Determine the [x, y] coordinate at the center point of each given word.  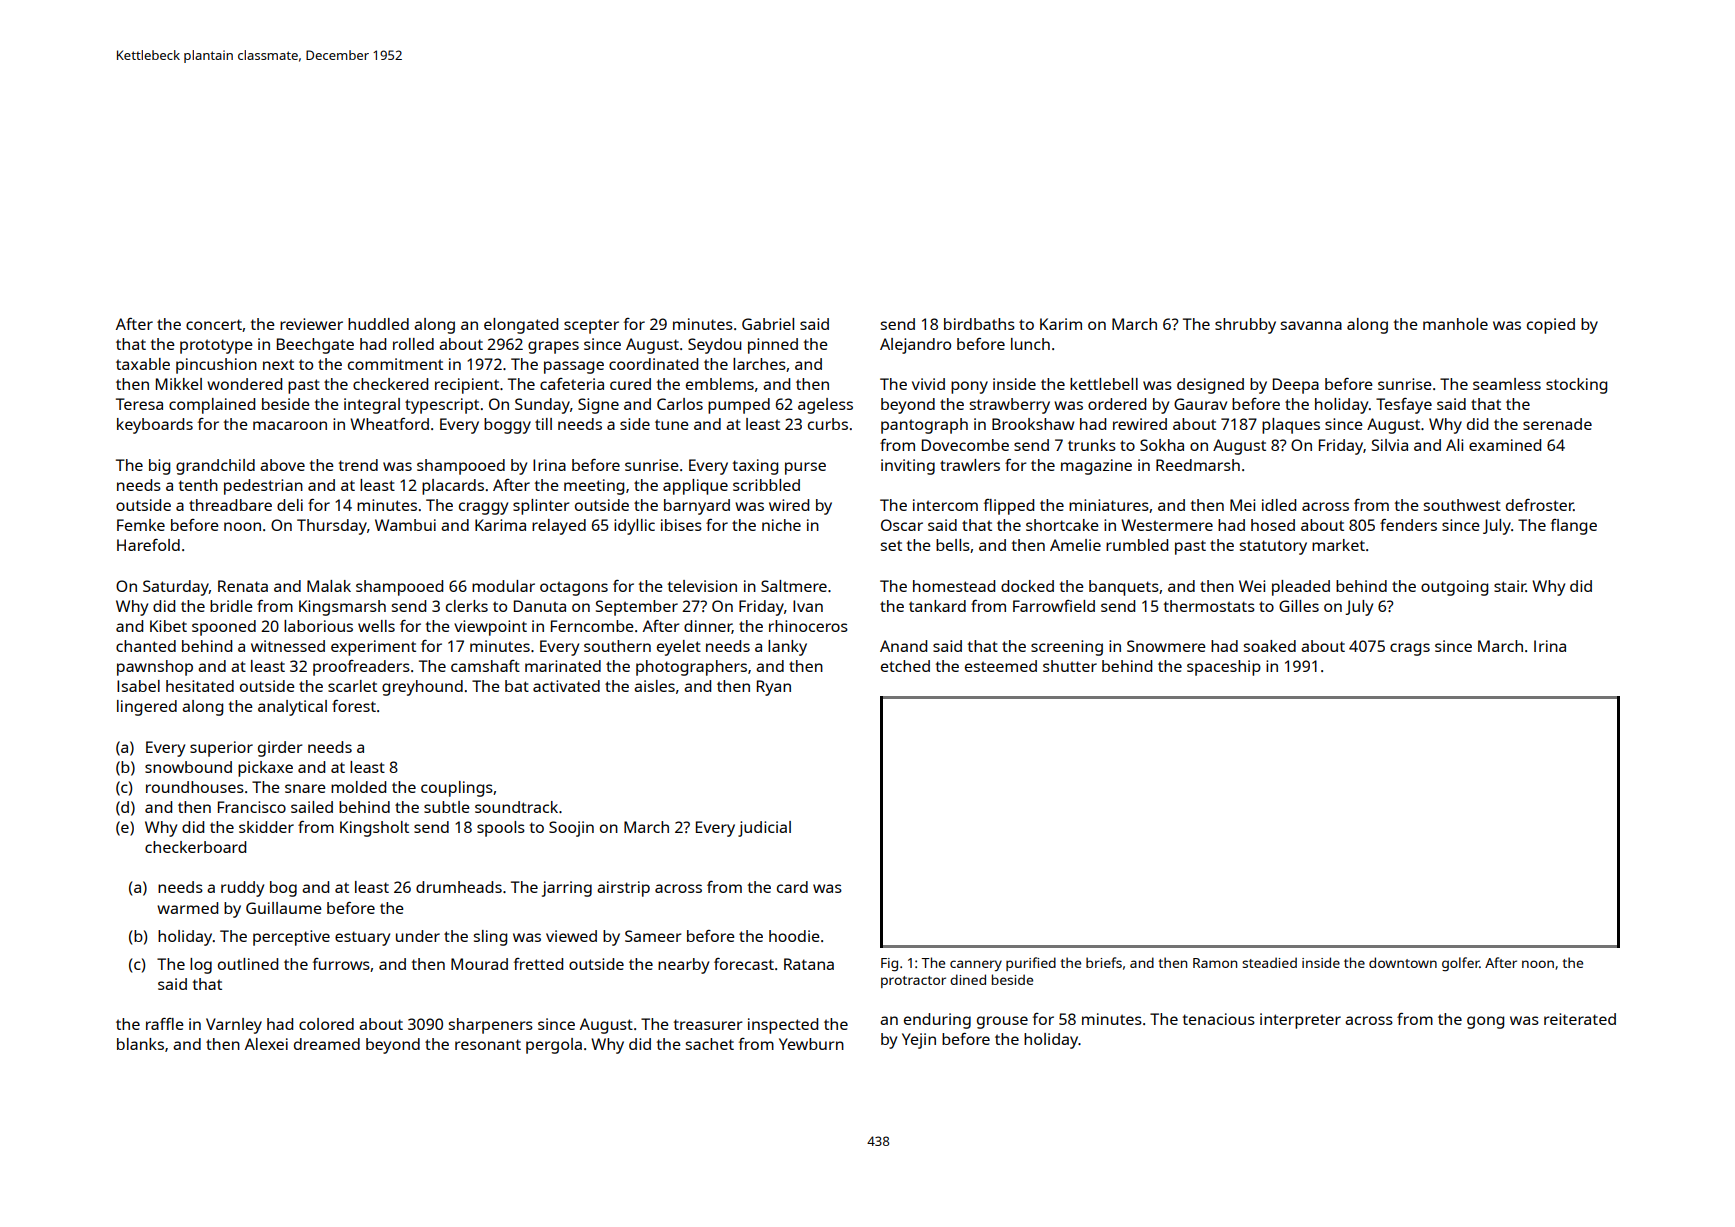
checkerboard [195, 847]
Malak [329, 586]
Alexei [266, 1044]
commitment [395, 364]
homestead [954, 586]
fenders [1408, 525]
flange [1573, 527]
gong [1485, 1022]
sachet [710, 1044]
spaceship [1224, 668]
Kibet [168, 626]
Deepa [1296, 386]
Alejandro [915, 346]
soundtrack [516, 807]
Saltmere [794, 586]
